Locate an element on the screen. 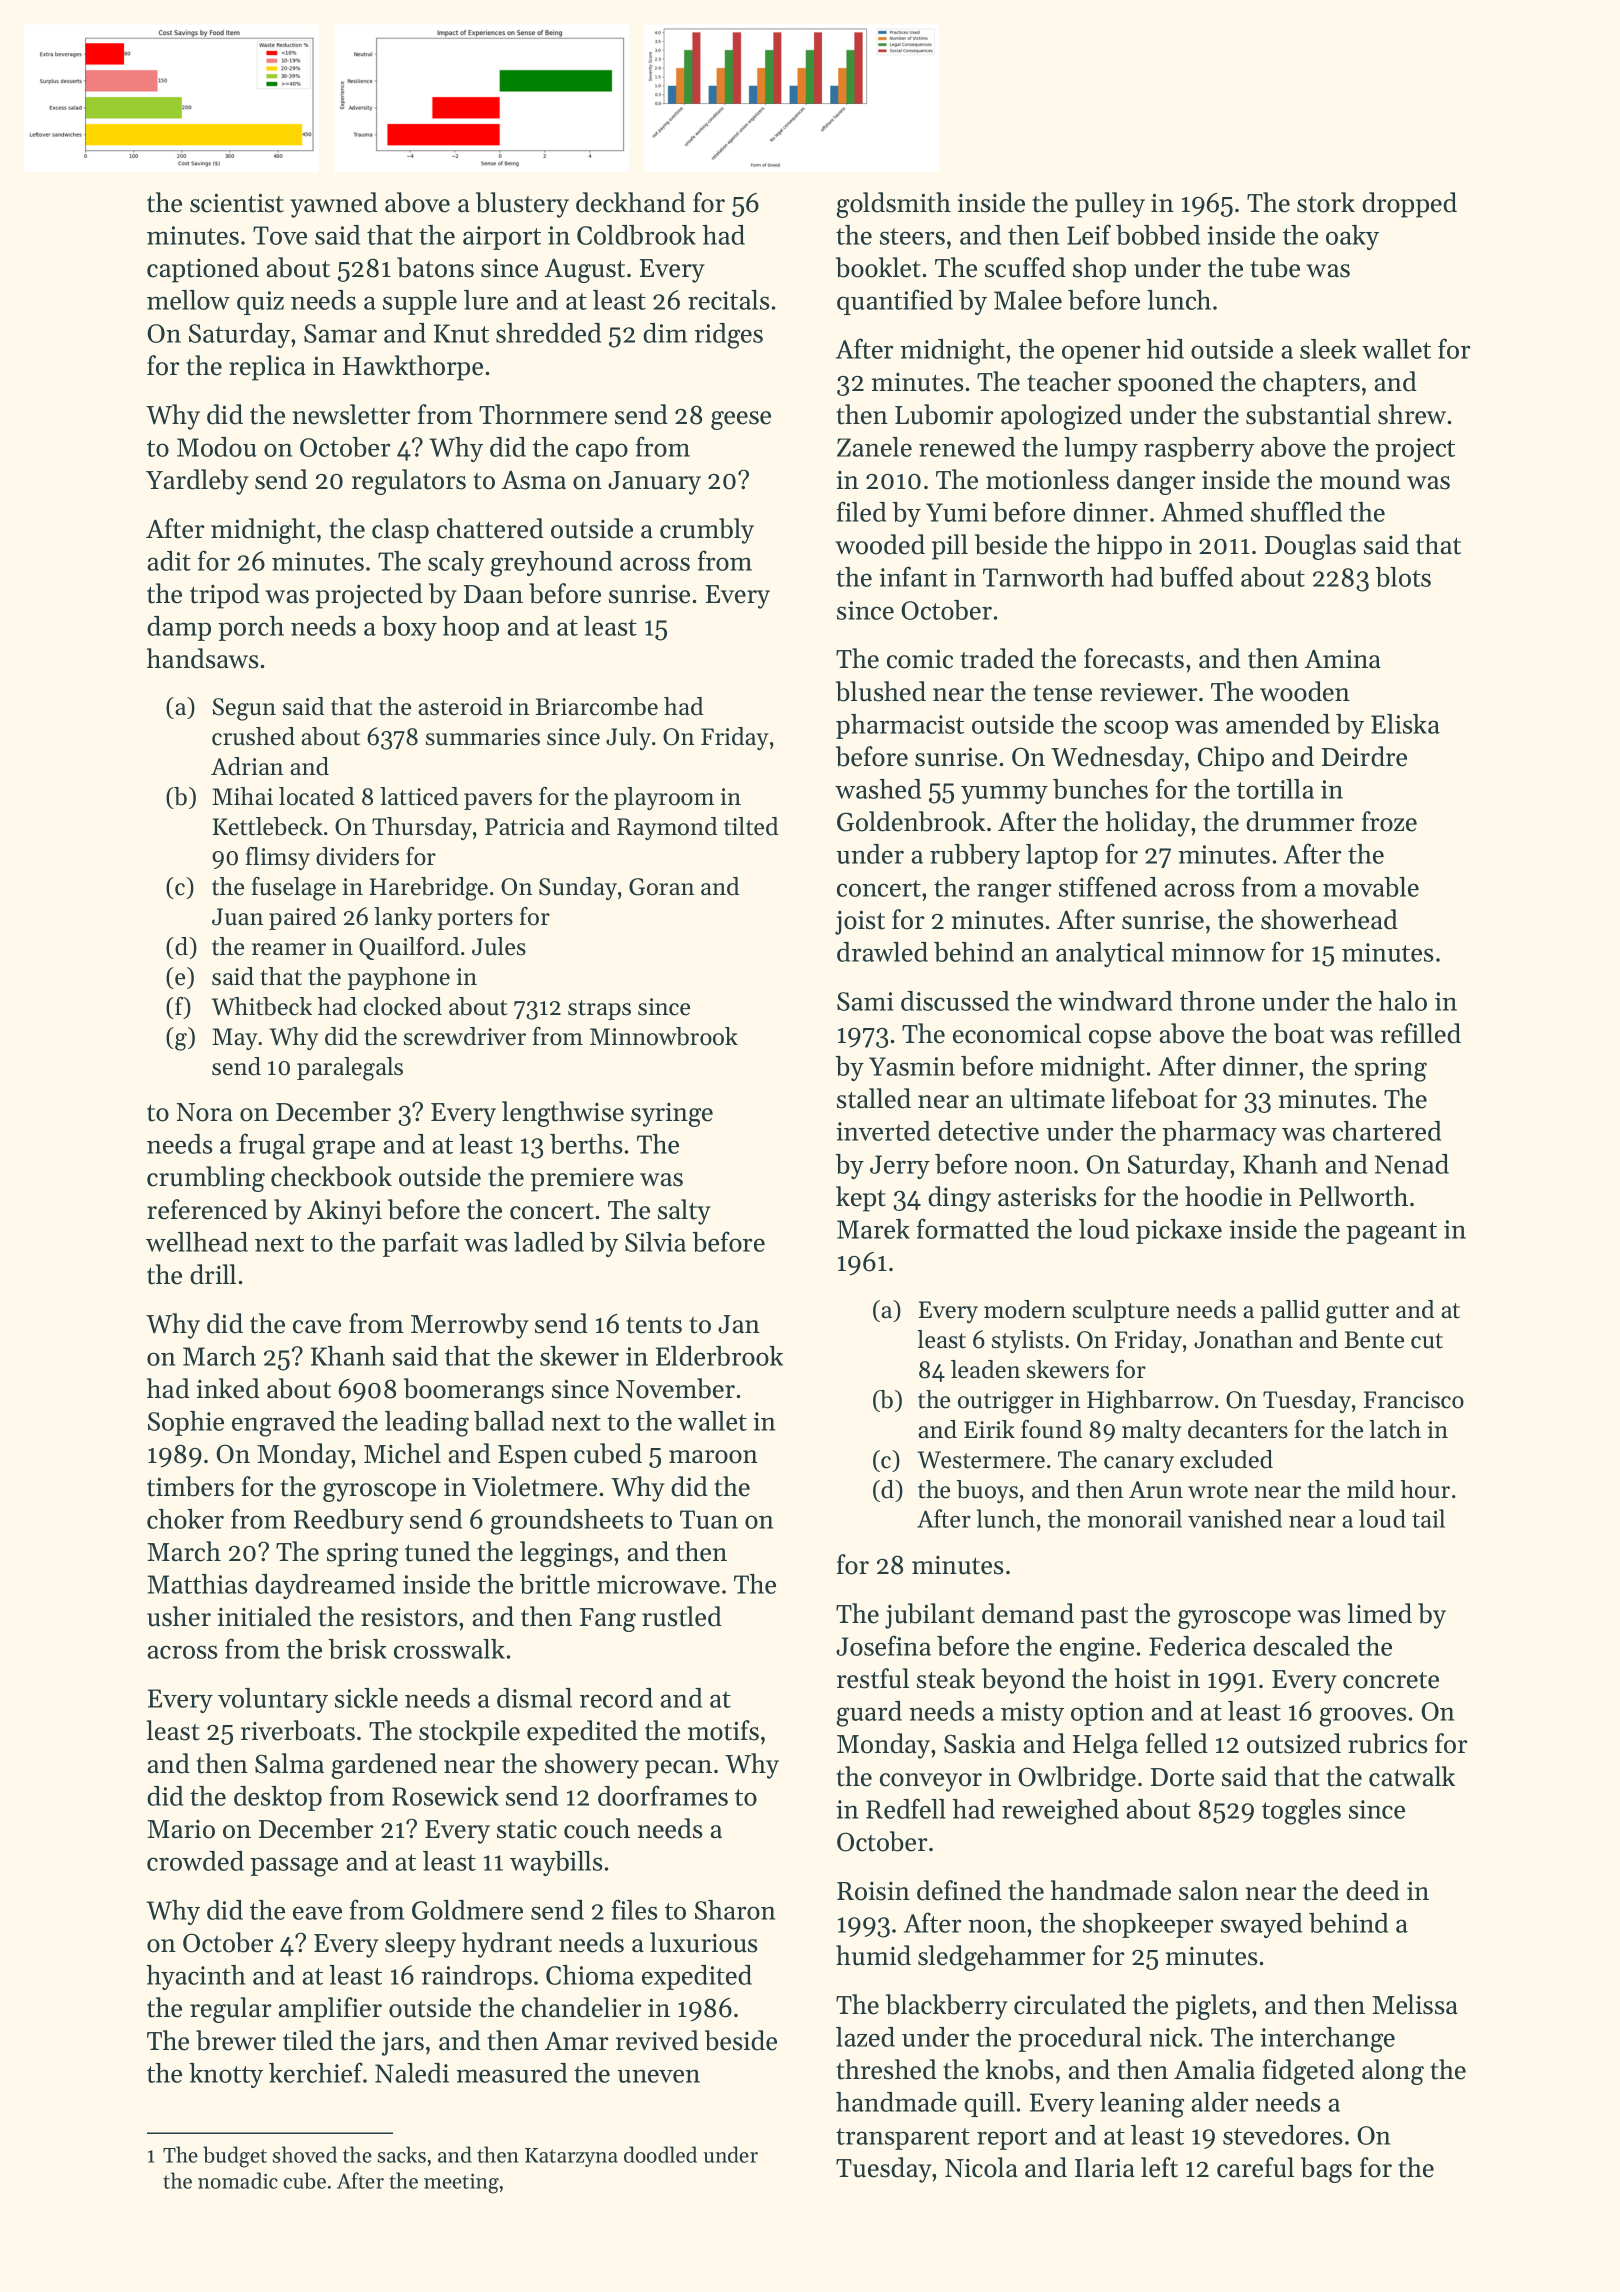 Image resolution: width=1620 pixels, height=2292 pixels. yawned is located at coordinates (334, 205).
